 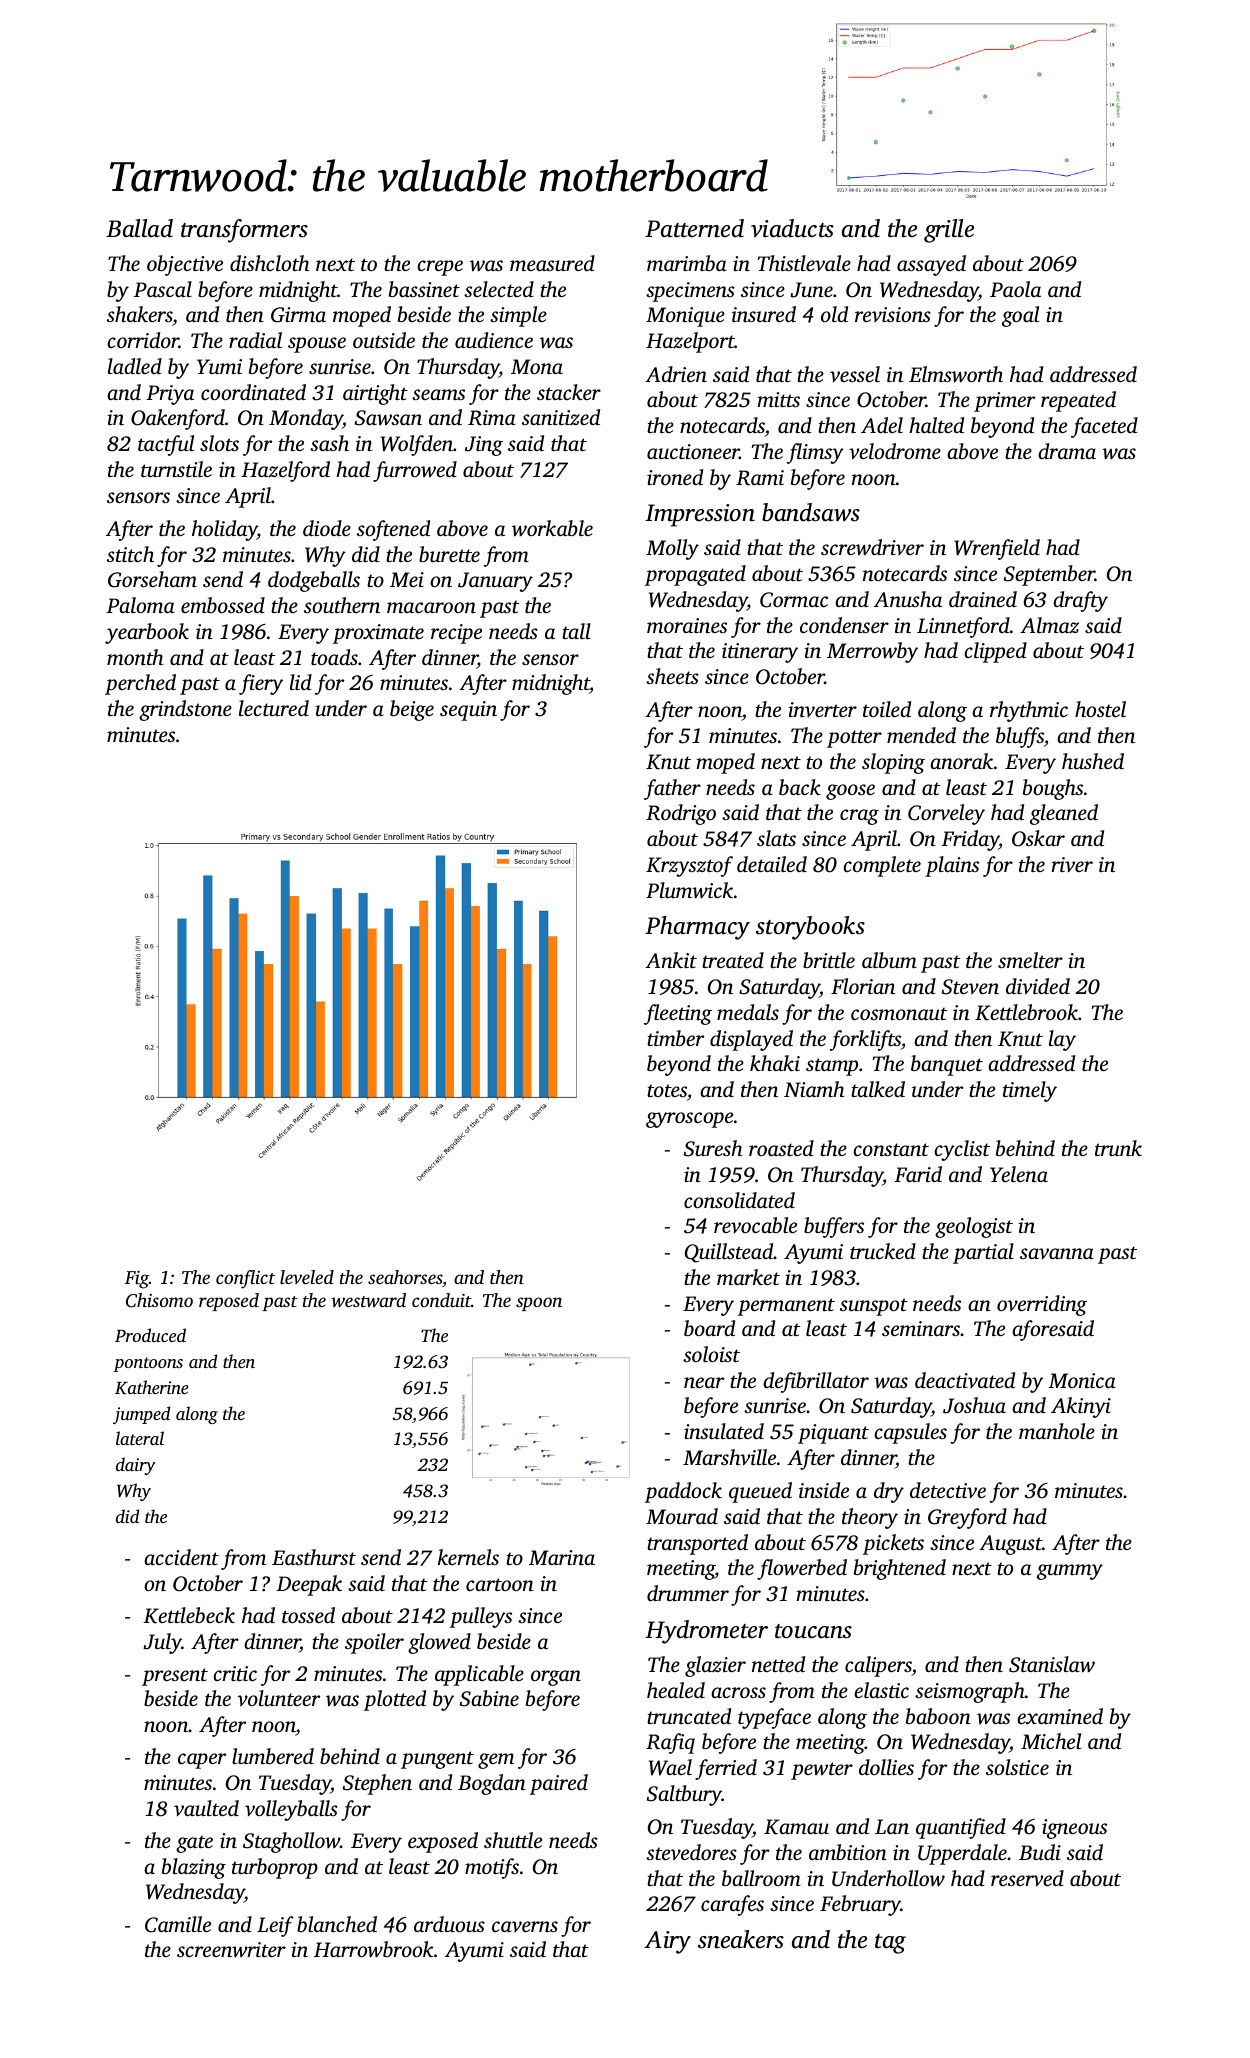 What do you see at coordinates (881, 1690) in the page?
I see `elastic` at bounding box center [881, 1690].
